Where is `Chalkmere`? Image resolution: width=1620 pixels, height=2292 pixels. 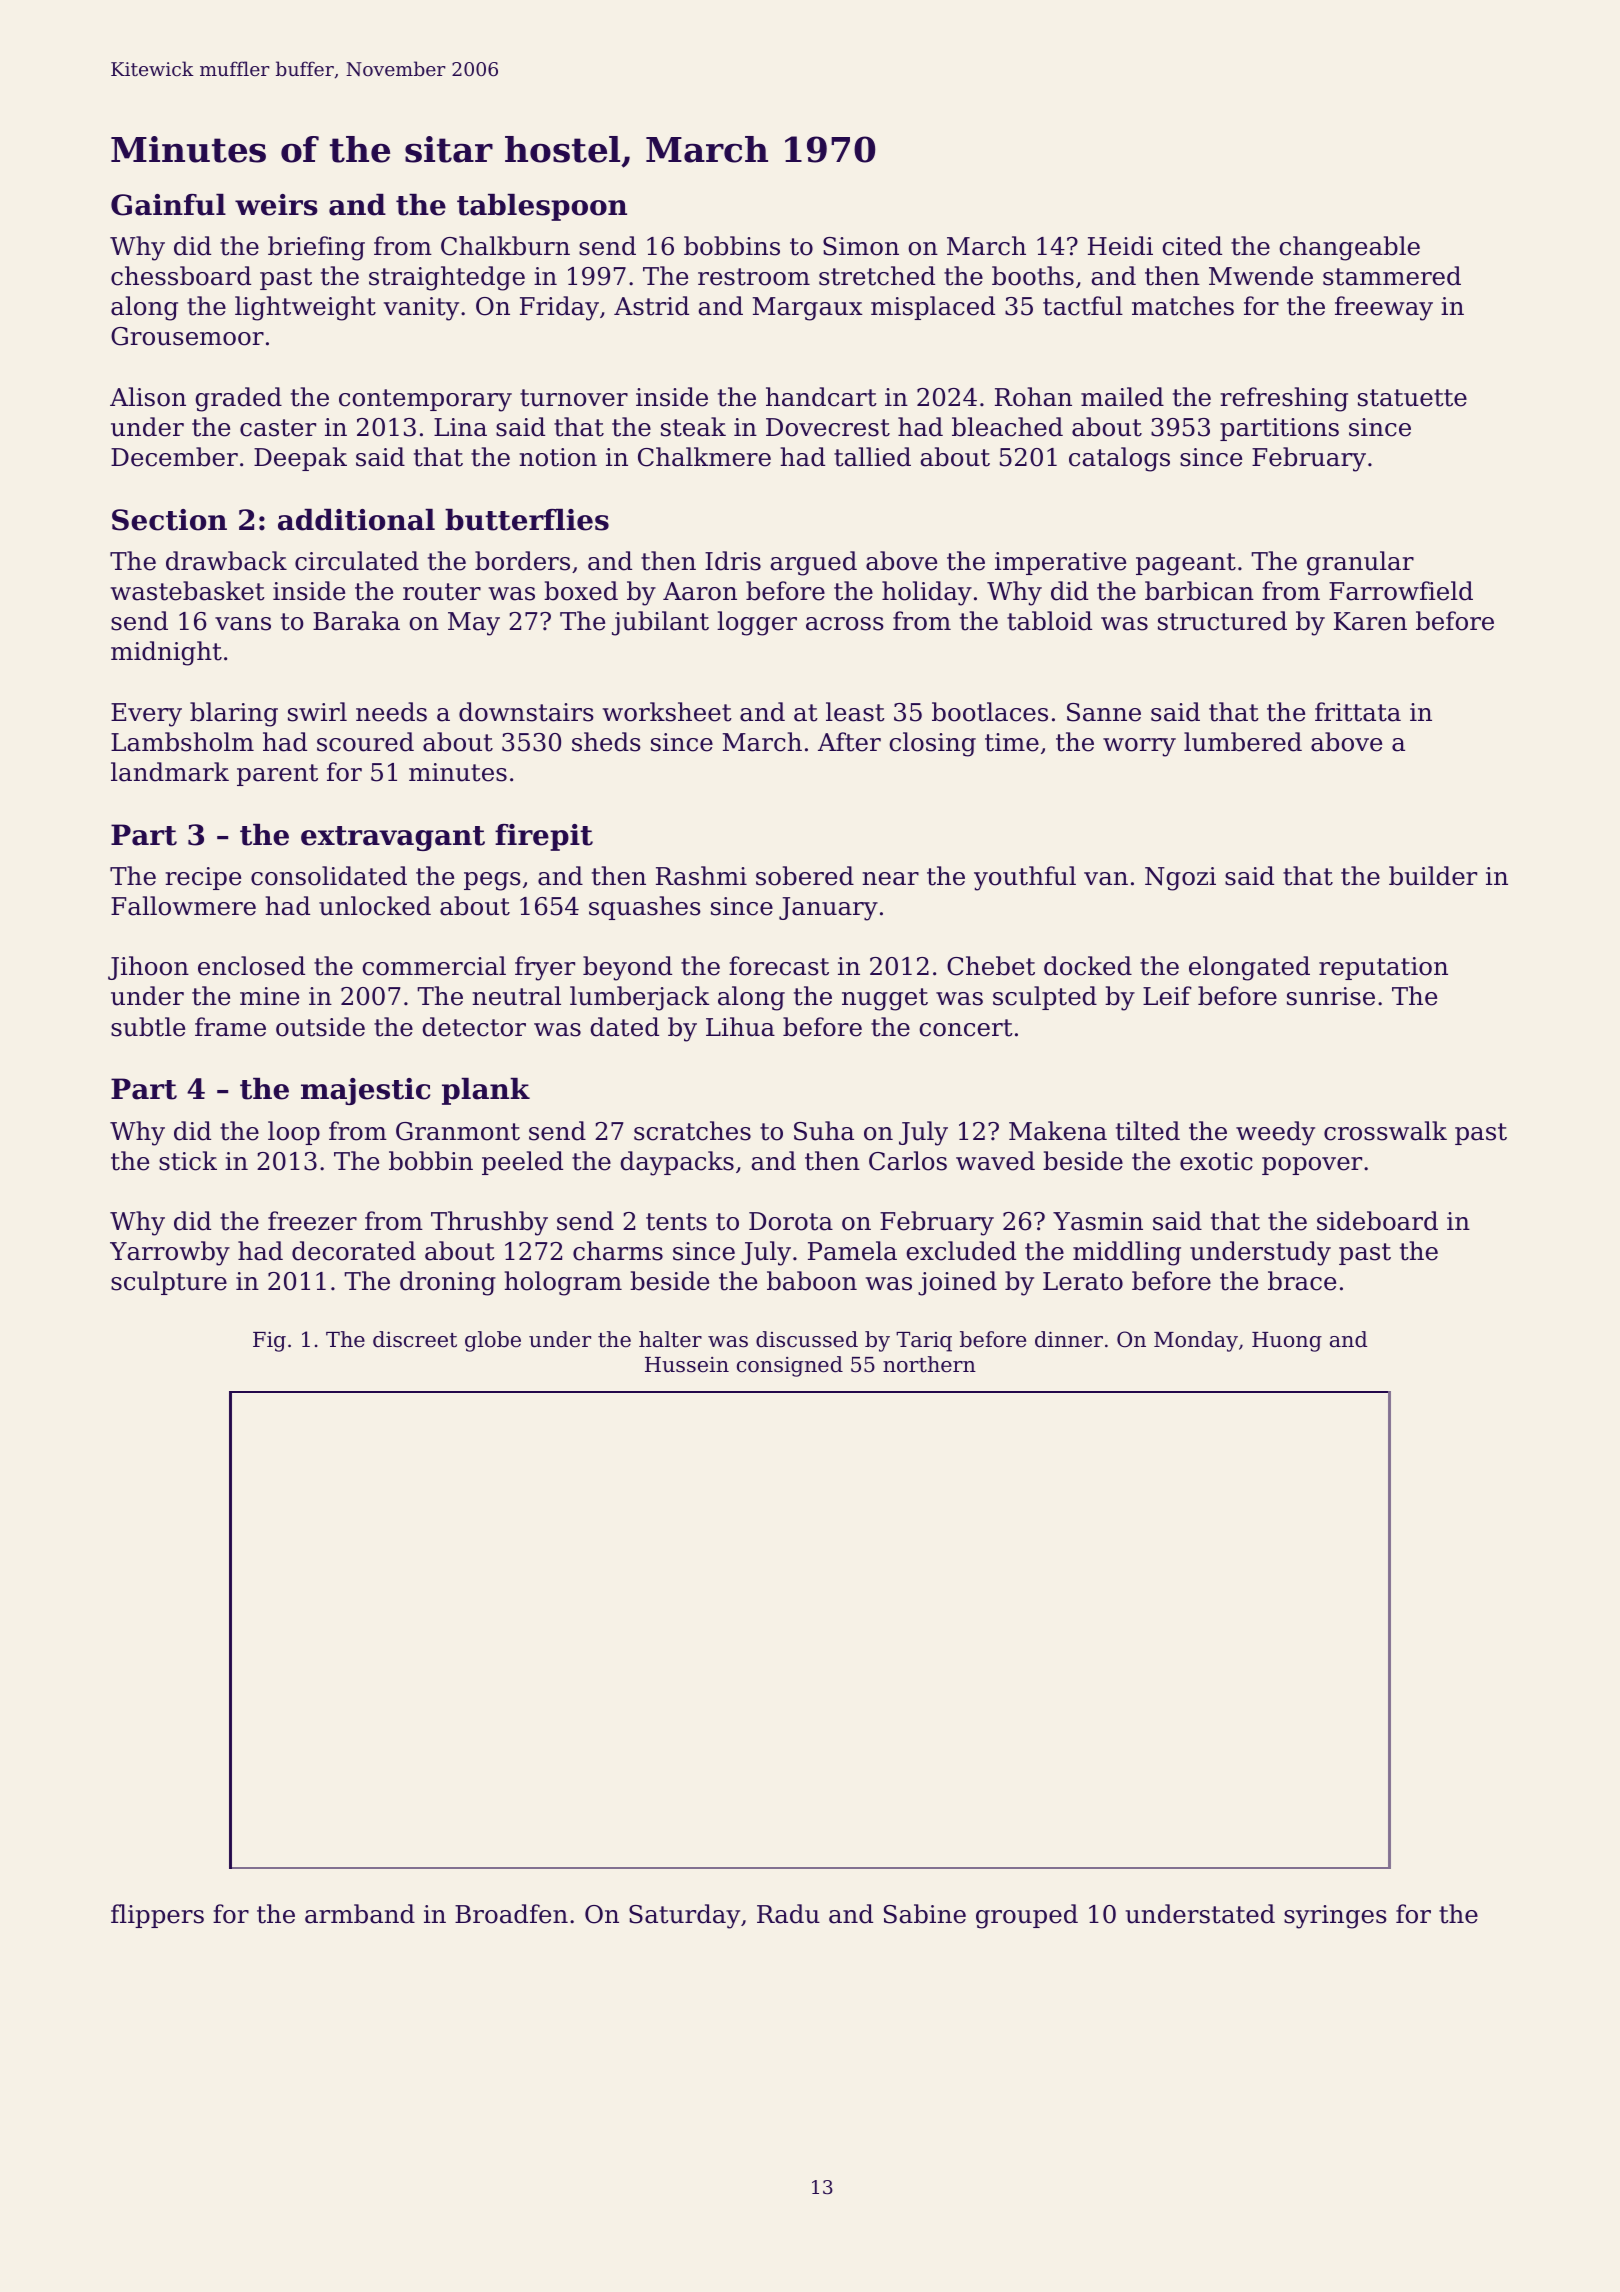
Chalkmere is located at coordinates (704, 457).
